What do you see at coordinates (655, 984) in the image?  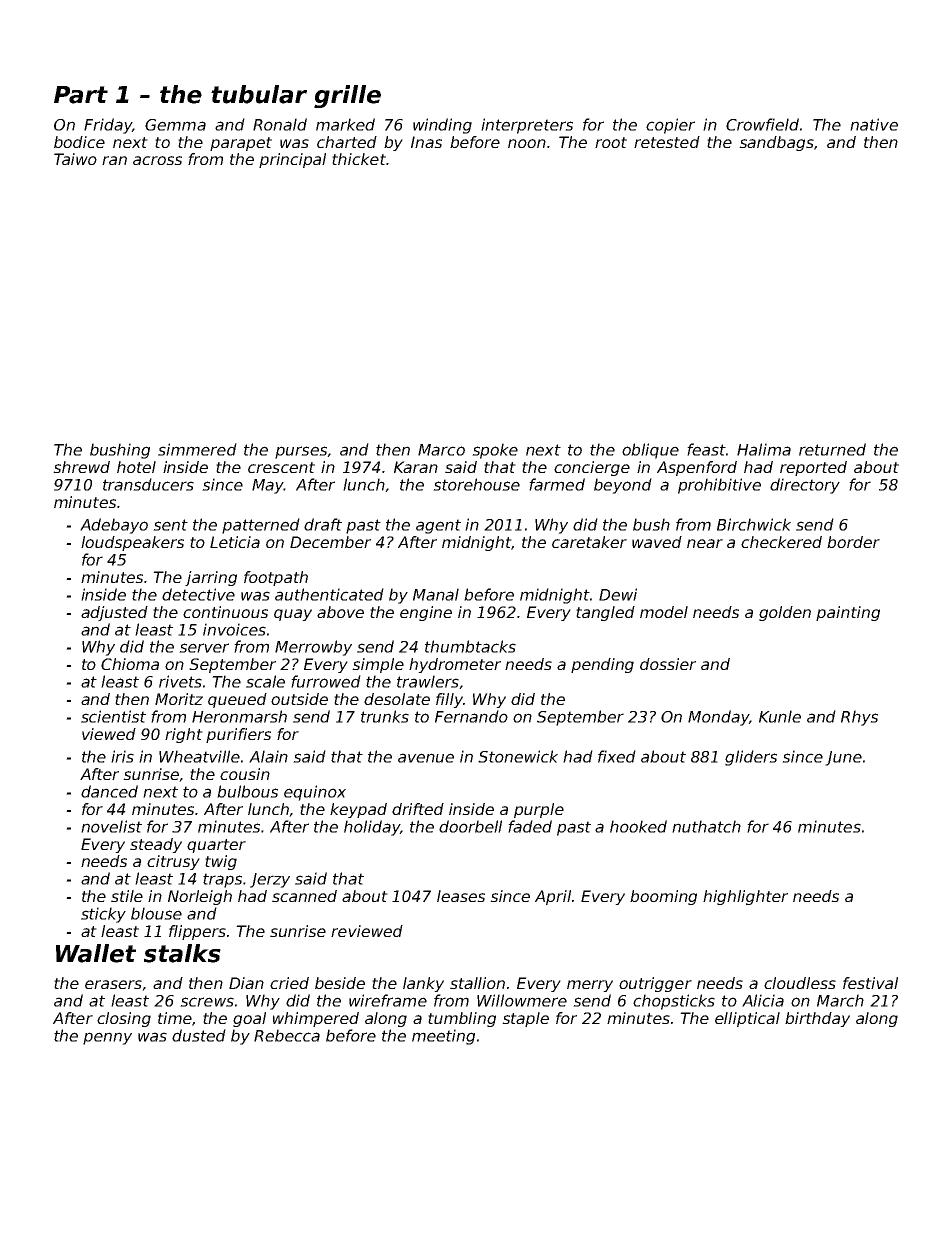 I see `outrigger` at bounding box center [655, 984].
